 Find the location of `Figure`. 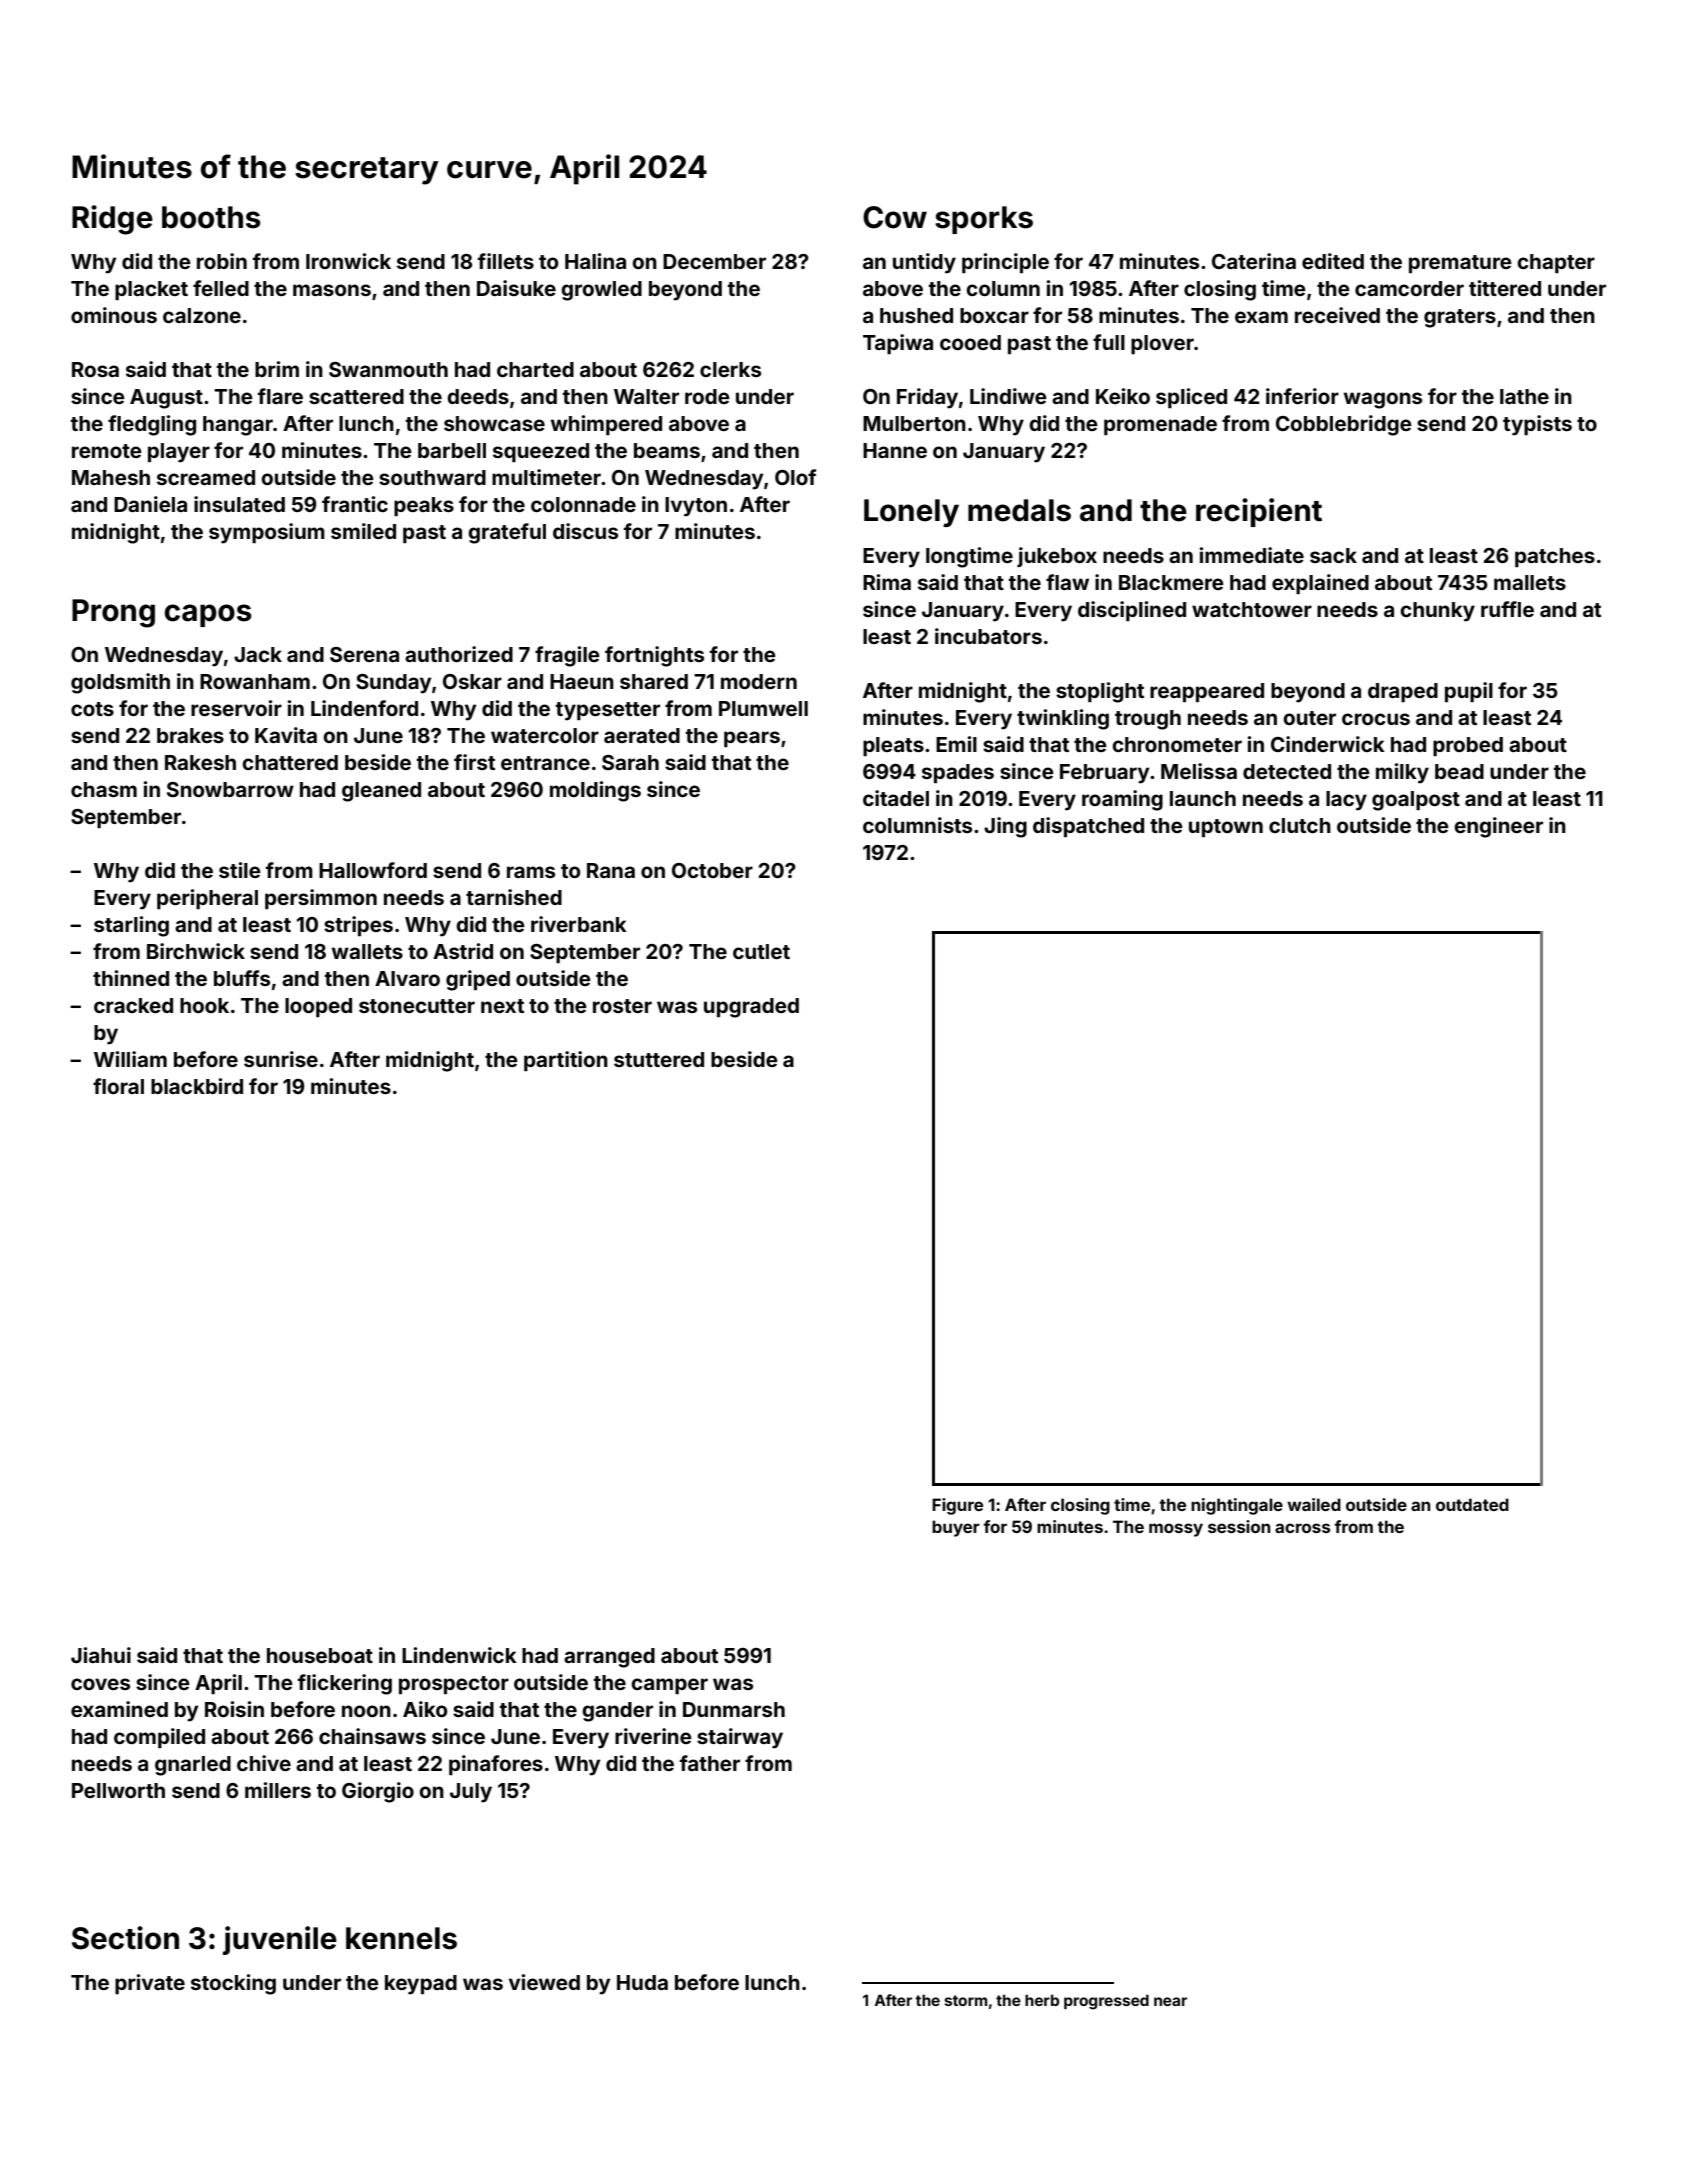

Figure is located at coordinates (957, 1506).
